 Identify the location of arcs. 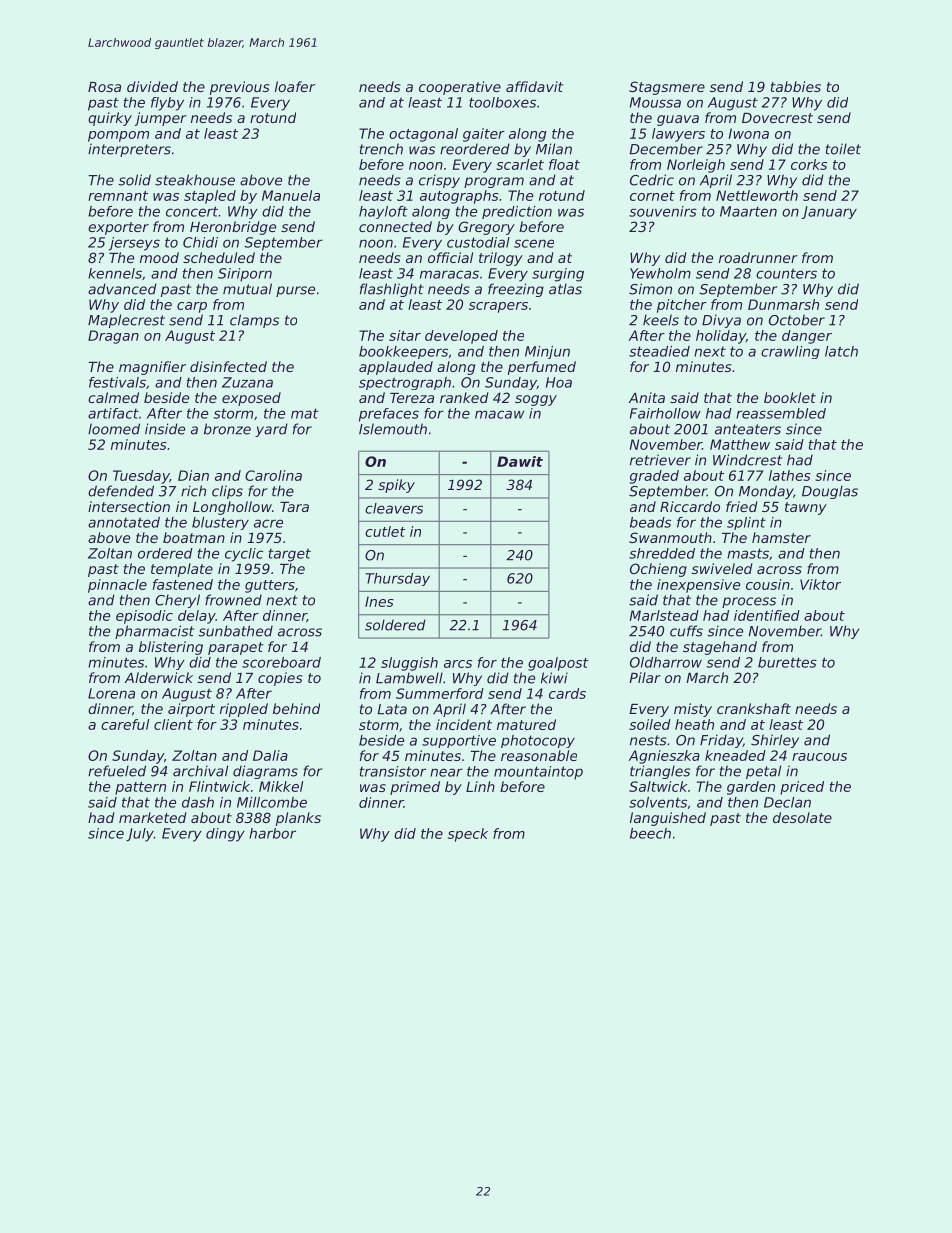
(458, 664).
